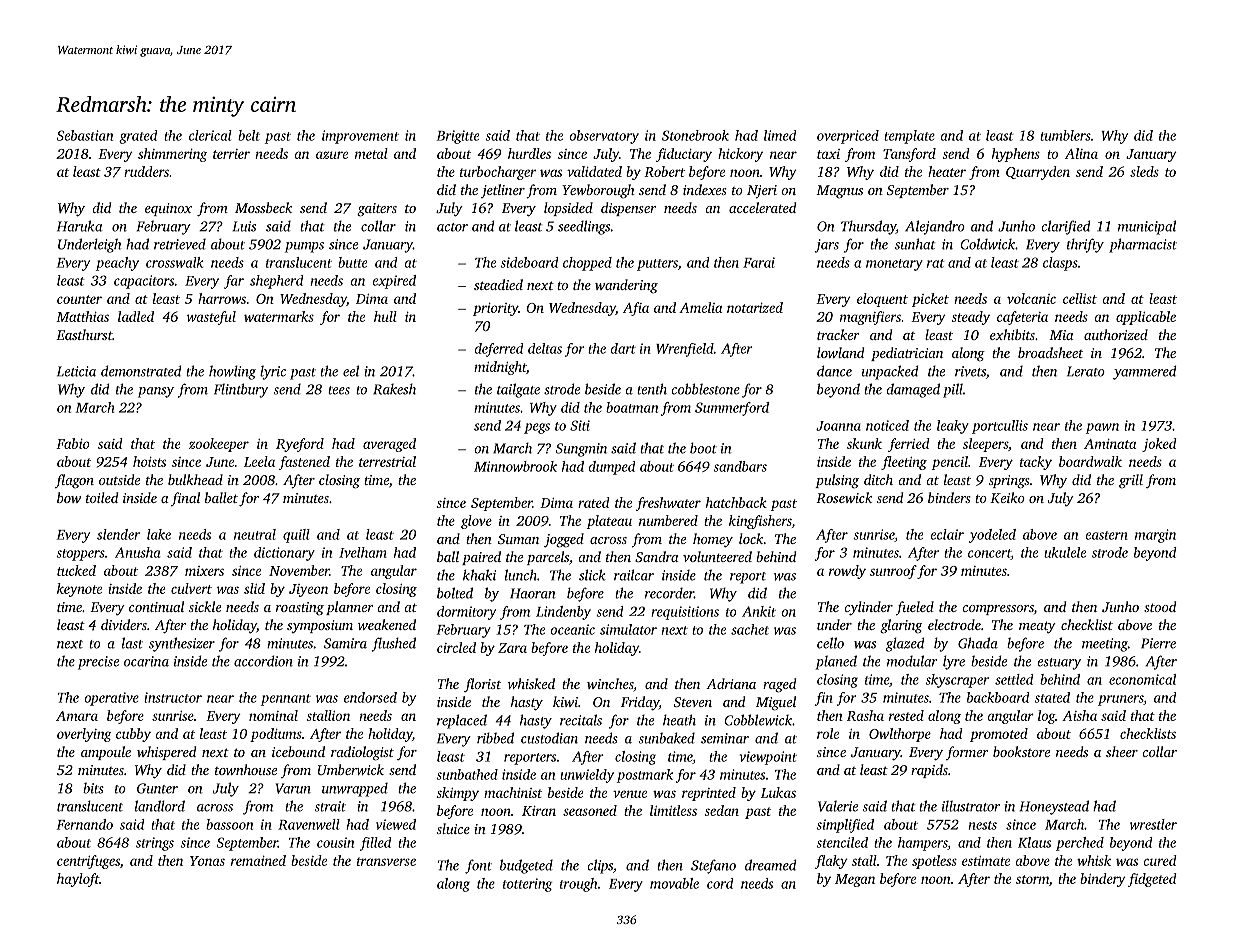 Image resolution: width=1233 pixels, height=952 pixels. Describe the element at coordinates (1032, 879) in the image. I see `storm` at that location.
